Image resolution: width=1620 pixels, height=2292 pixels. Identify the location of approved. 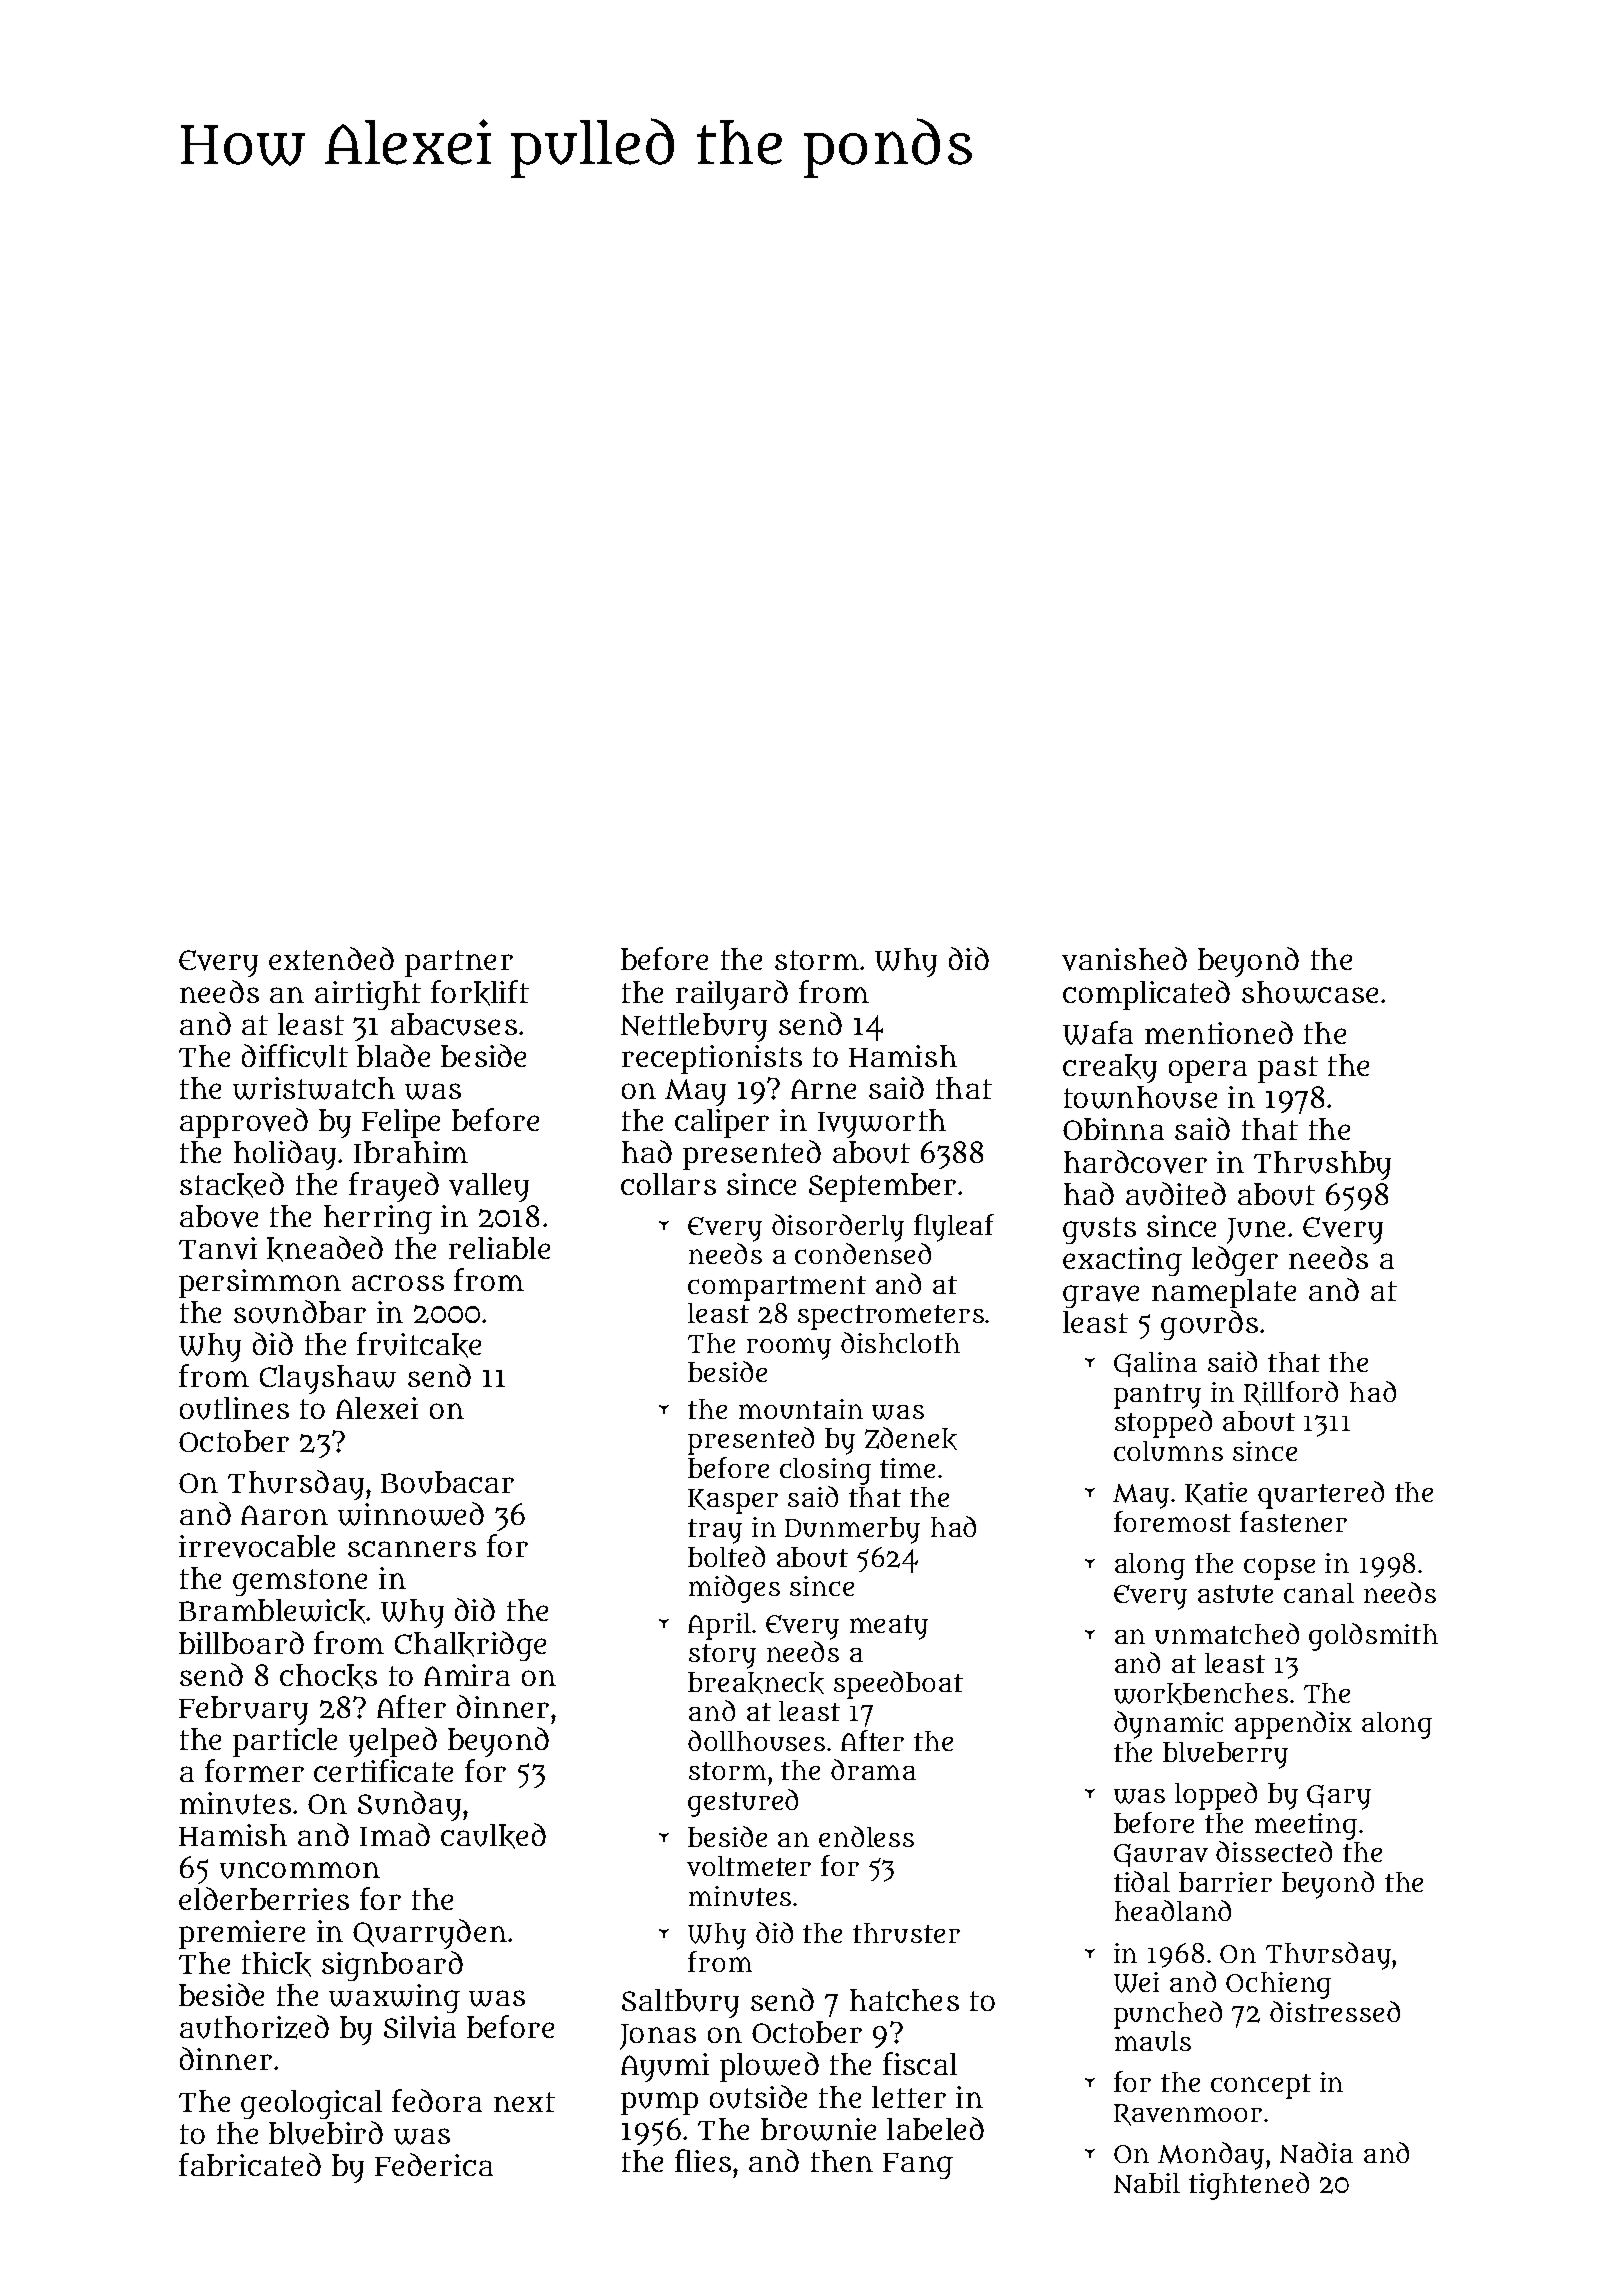
(244, 1123).
